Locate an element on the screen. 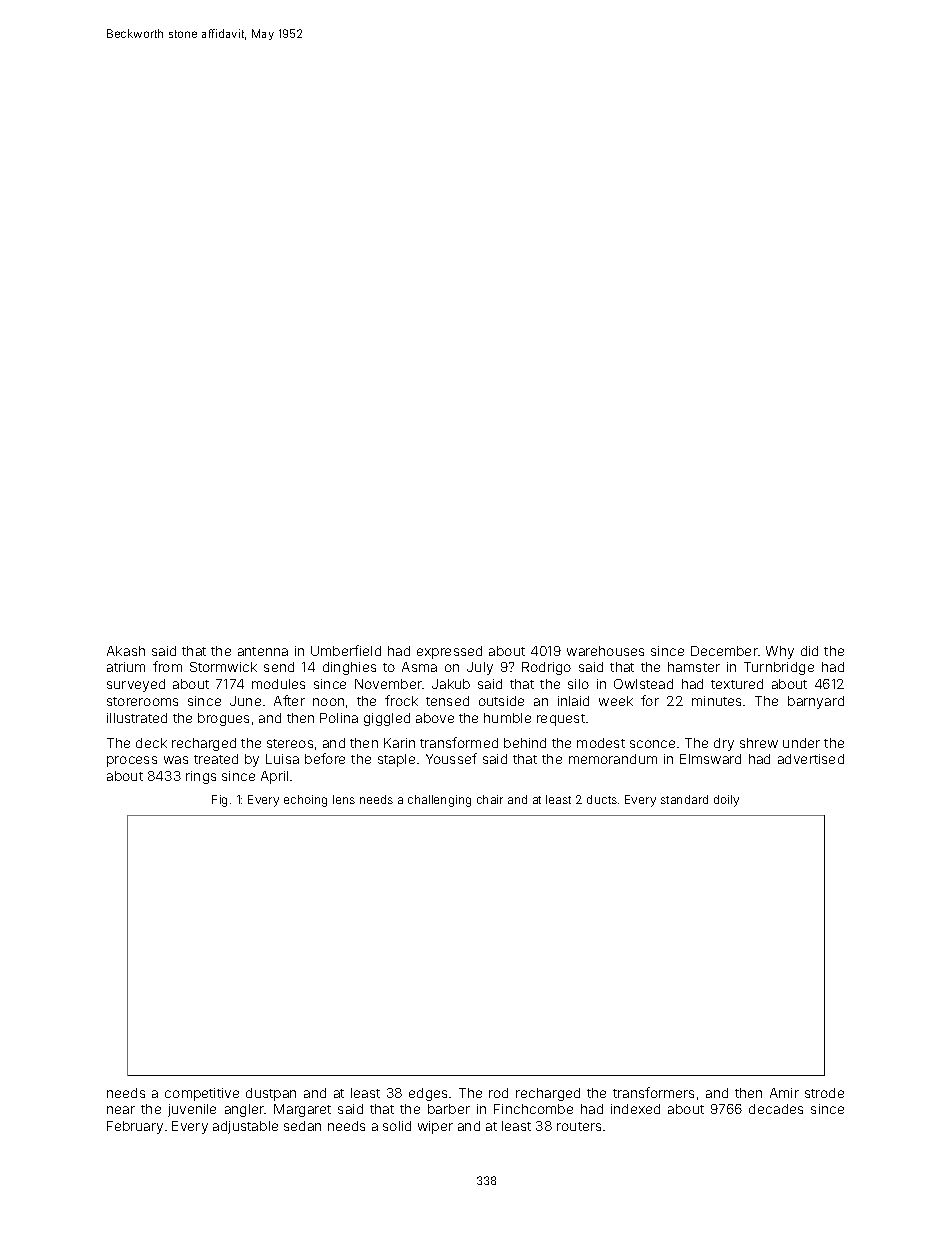  competitive is located at coordinates (202, 1094).
